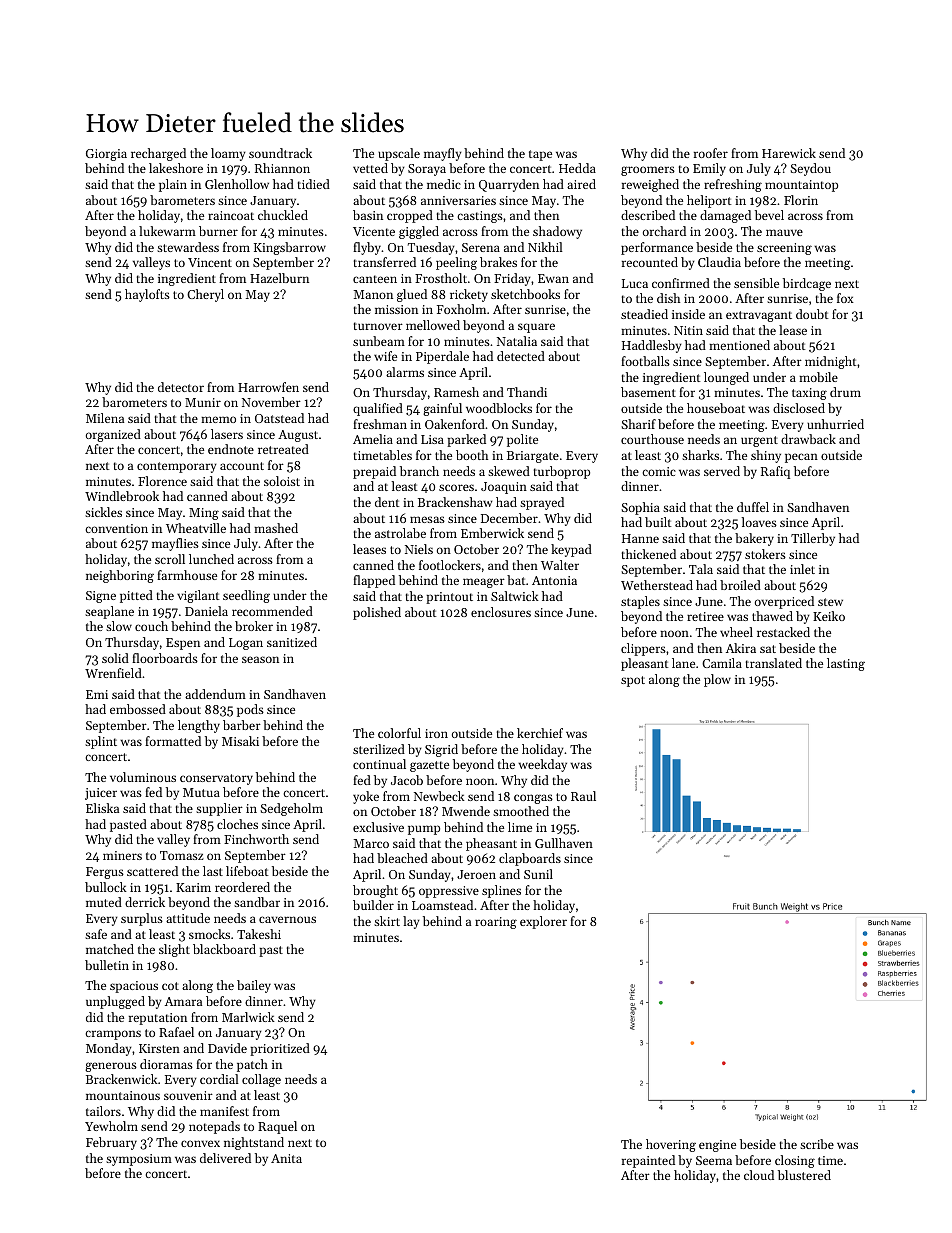  I want to click on recommended, so click(272, 611).
